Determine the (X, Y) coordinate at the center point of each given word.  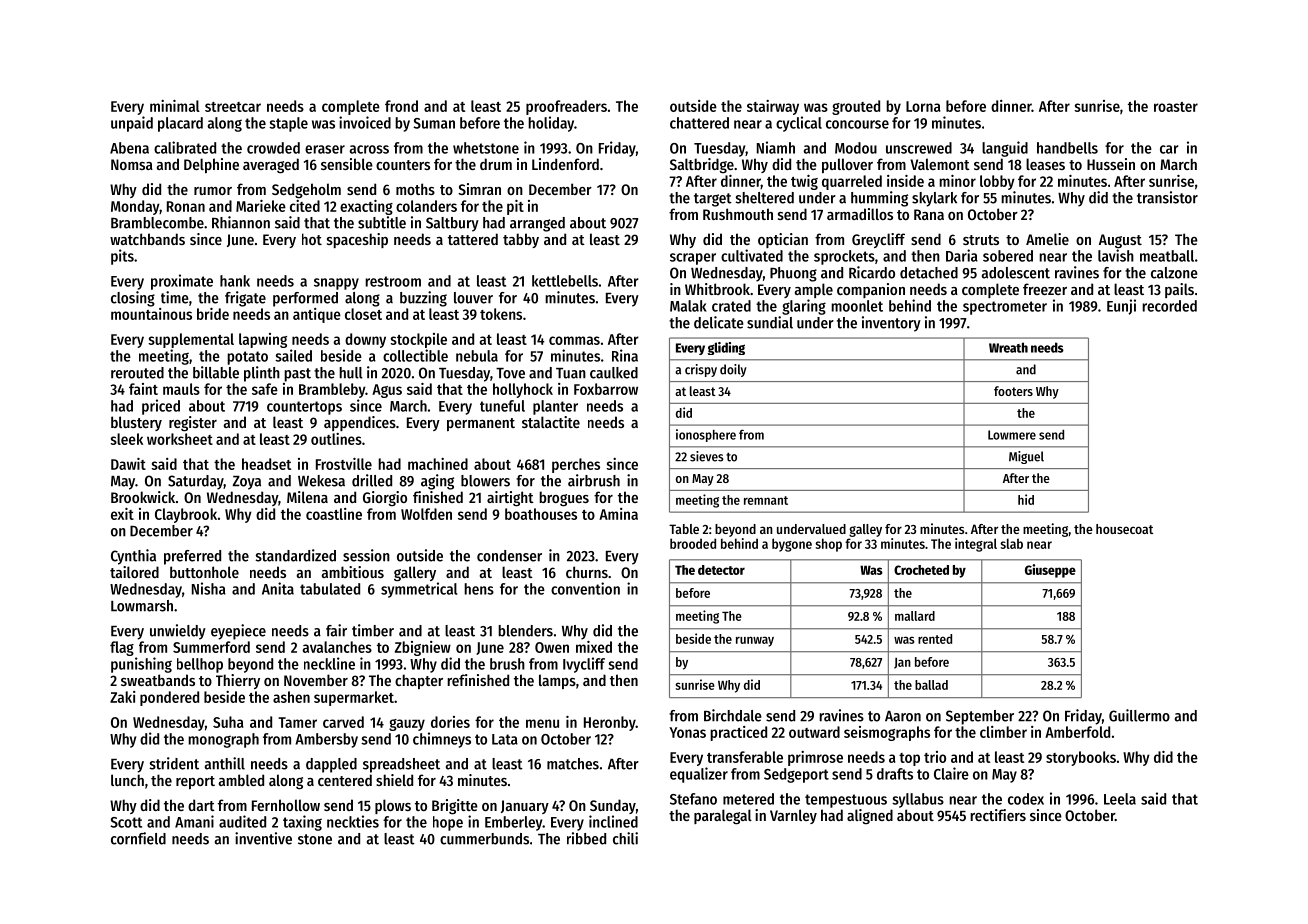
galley (865, 530)
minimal (175, 106)
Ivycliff (584, 665)
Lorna (923, 106)
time (175, 297)
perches (576, 465)
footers (1013, 391)
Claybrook (186, 515)
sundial (770, 322)
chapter (419, 681)
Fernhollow (286, 805)
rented (935, 639)
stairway (773, 107)
